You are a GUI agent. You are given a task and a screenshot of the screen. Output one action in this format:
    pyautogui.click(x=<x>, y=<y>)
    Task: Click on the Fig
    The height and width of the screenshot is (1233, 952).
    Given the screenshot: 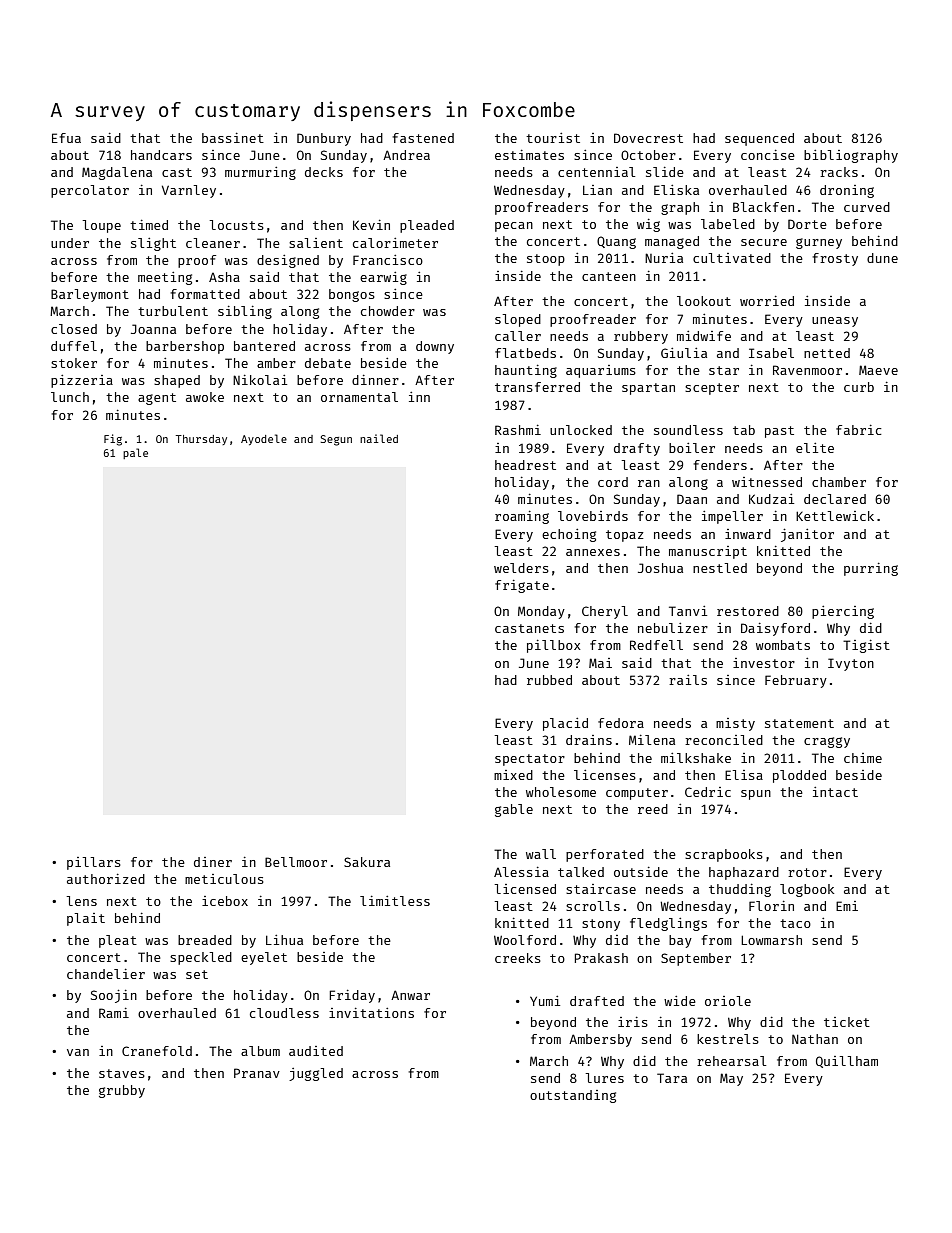 What is the action you would take?
    pyautogui.click(x=113, y=440)
